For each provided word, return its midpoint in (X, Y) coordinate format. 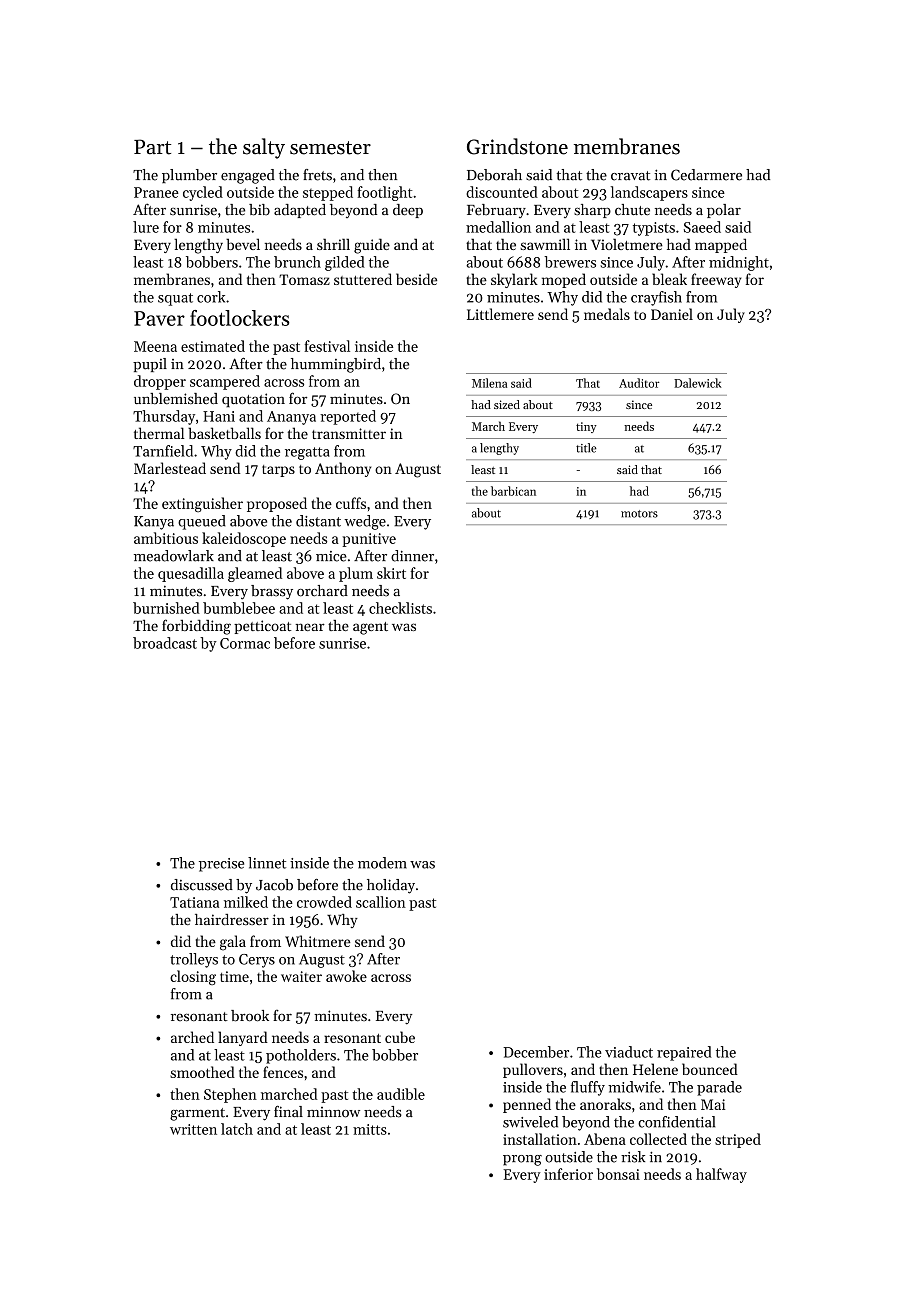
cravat (630, 176)
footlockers (239, 318)
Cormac (245, 643)
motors (639, 514)
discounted (502, 192)
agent (370, 628)
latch (237, 1129)
